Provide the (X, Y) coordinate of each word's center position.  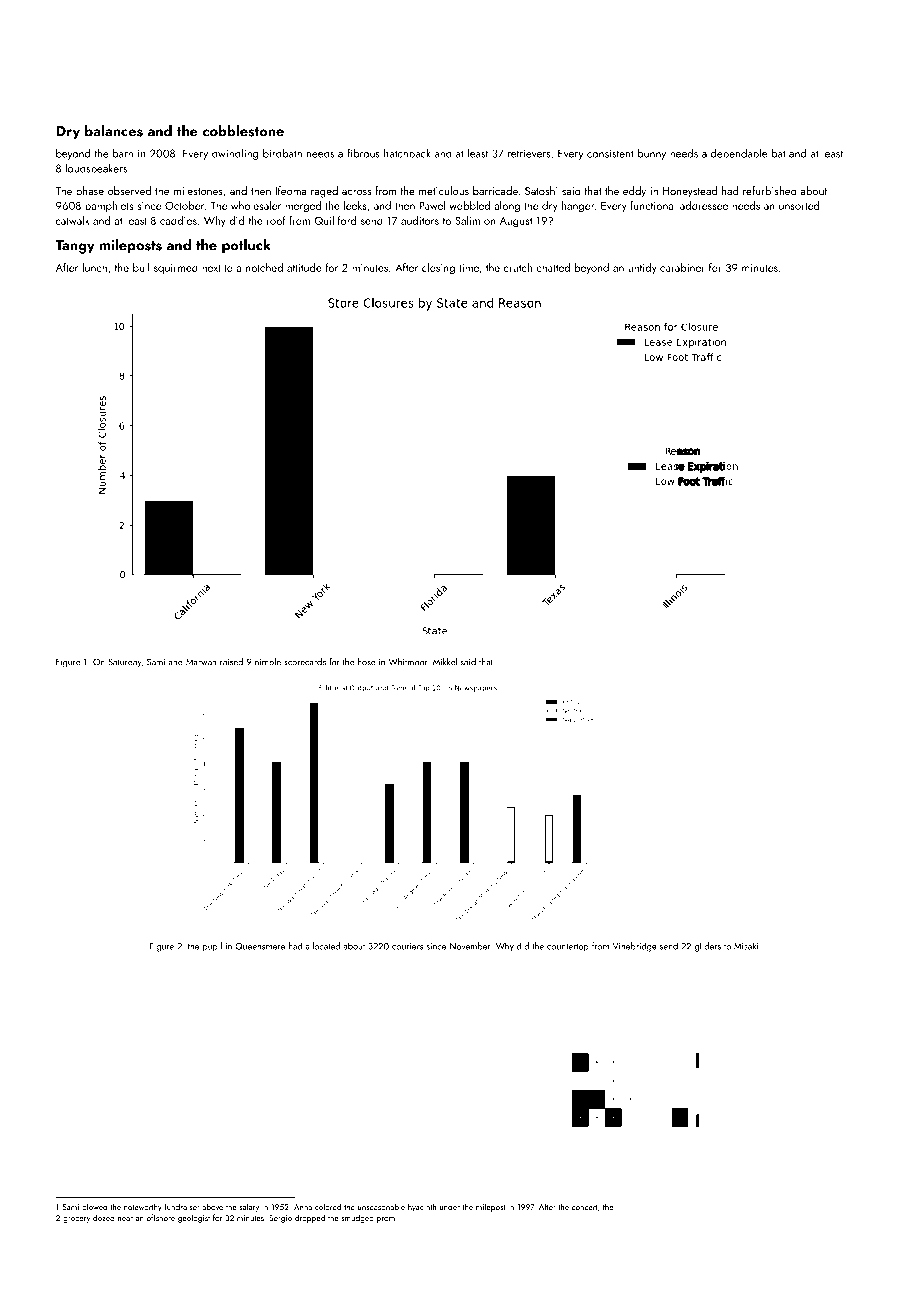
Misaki (746, 946)
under (450, 1207)
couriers (407, 946)
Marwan (201, 662)
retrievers (529, 153)
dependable (739, 154)
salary (249, 1207)
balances (114, 131)
